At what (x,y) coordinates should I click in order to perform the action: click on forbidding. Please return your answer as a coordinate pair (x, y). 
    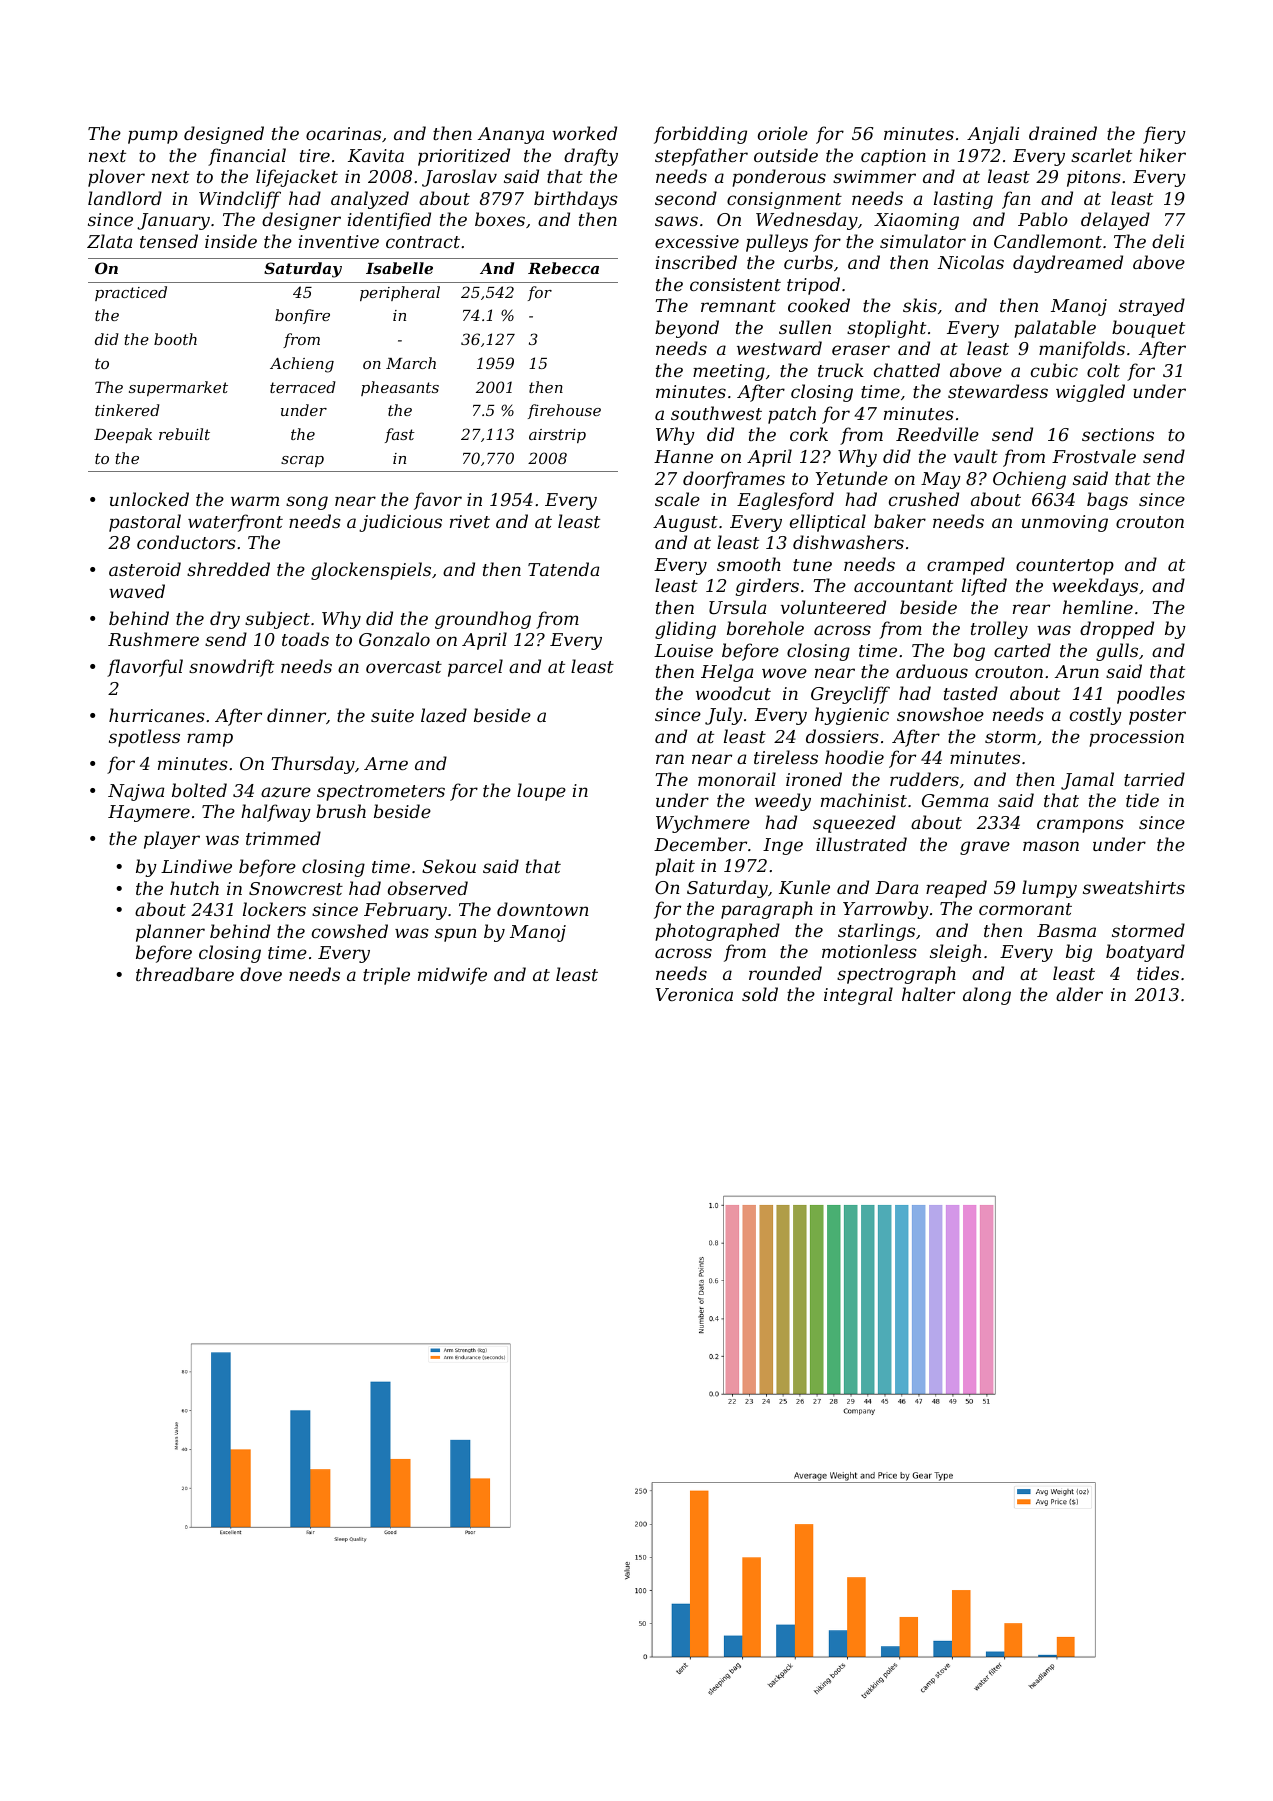
    Looking at the image, I should click on (700, 135).
